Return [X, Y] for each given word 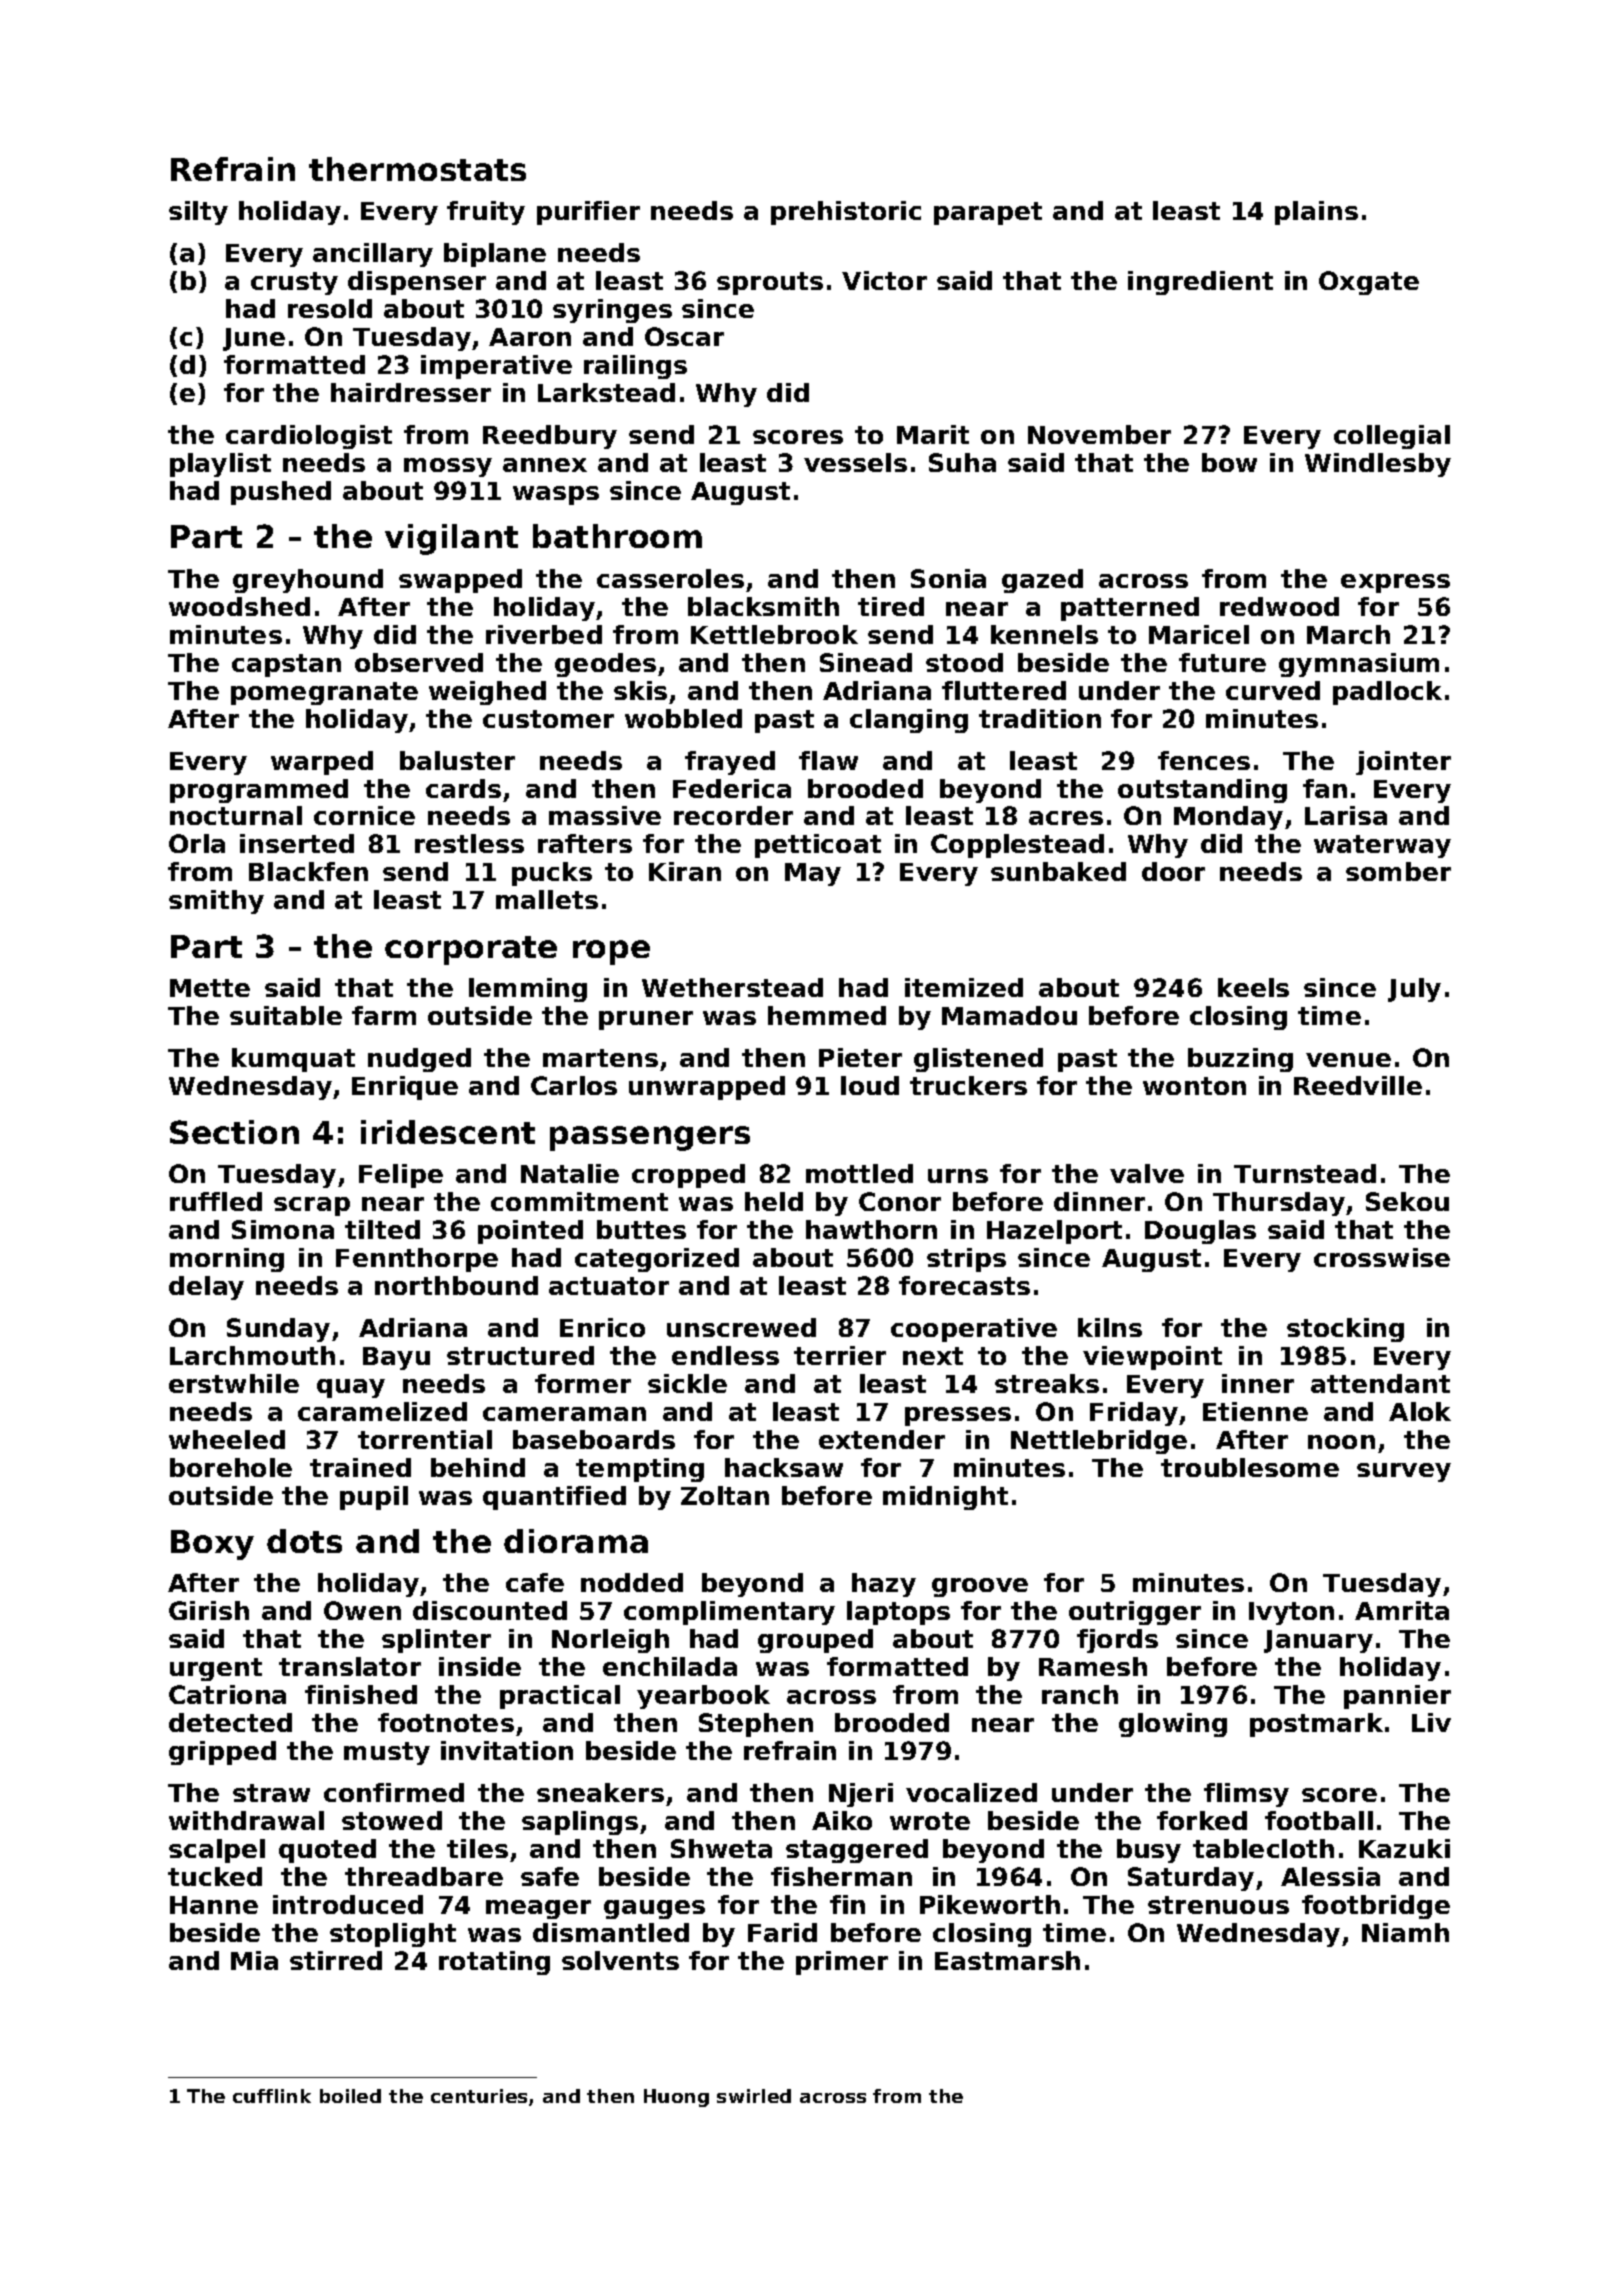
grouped [815, 1641]
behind [478, 1467]
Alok [1420, 1411]
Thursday [1279, 1204]
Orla [197, 843]
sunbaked [1058, 871]
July [1414, 990]
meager [538, 1909]
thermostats [417, 169]
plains [1316, 213]
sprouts [770, 283]
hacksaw [784, 1467]
